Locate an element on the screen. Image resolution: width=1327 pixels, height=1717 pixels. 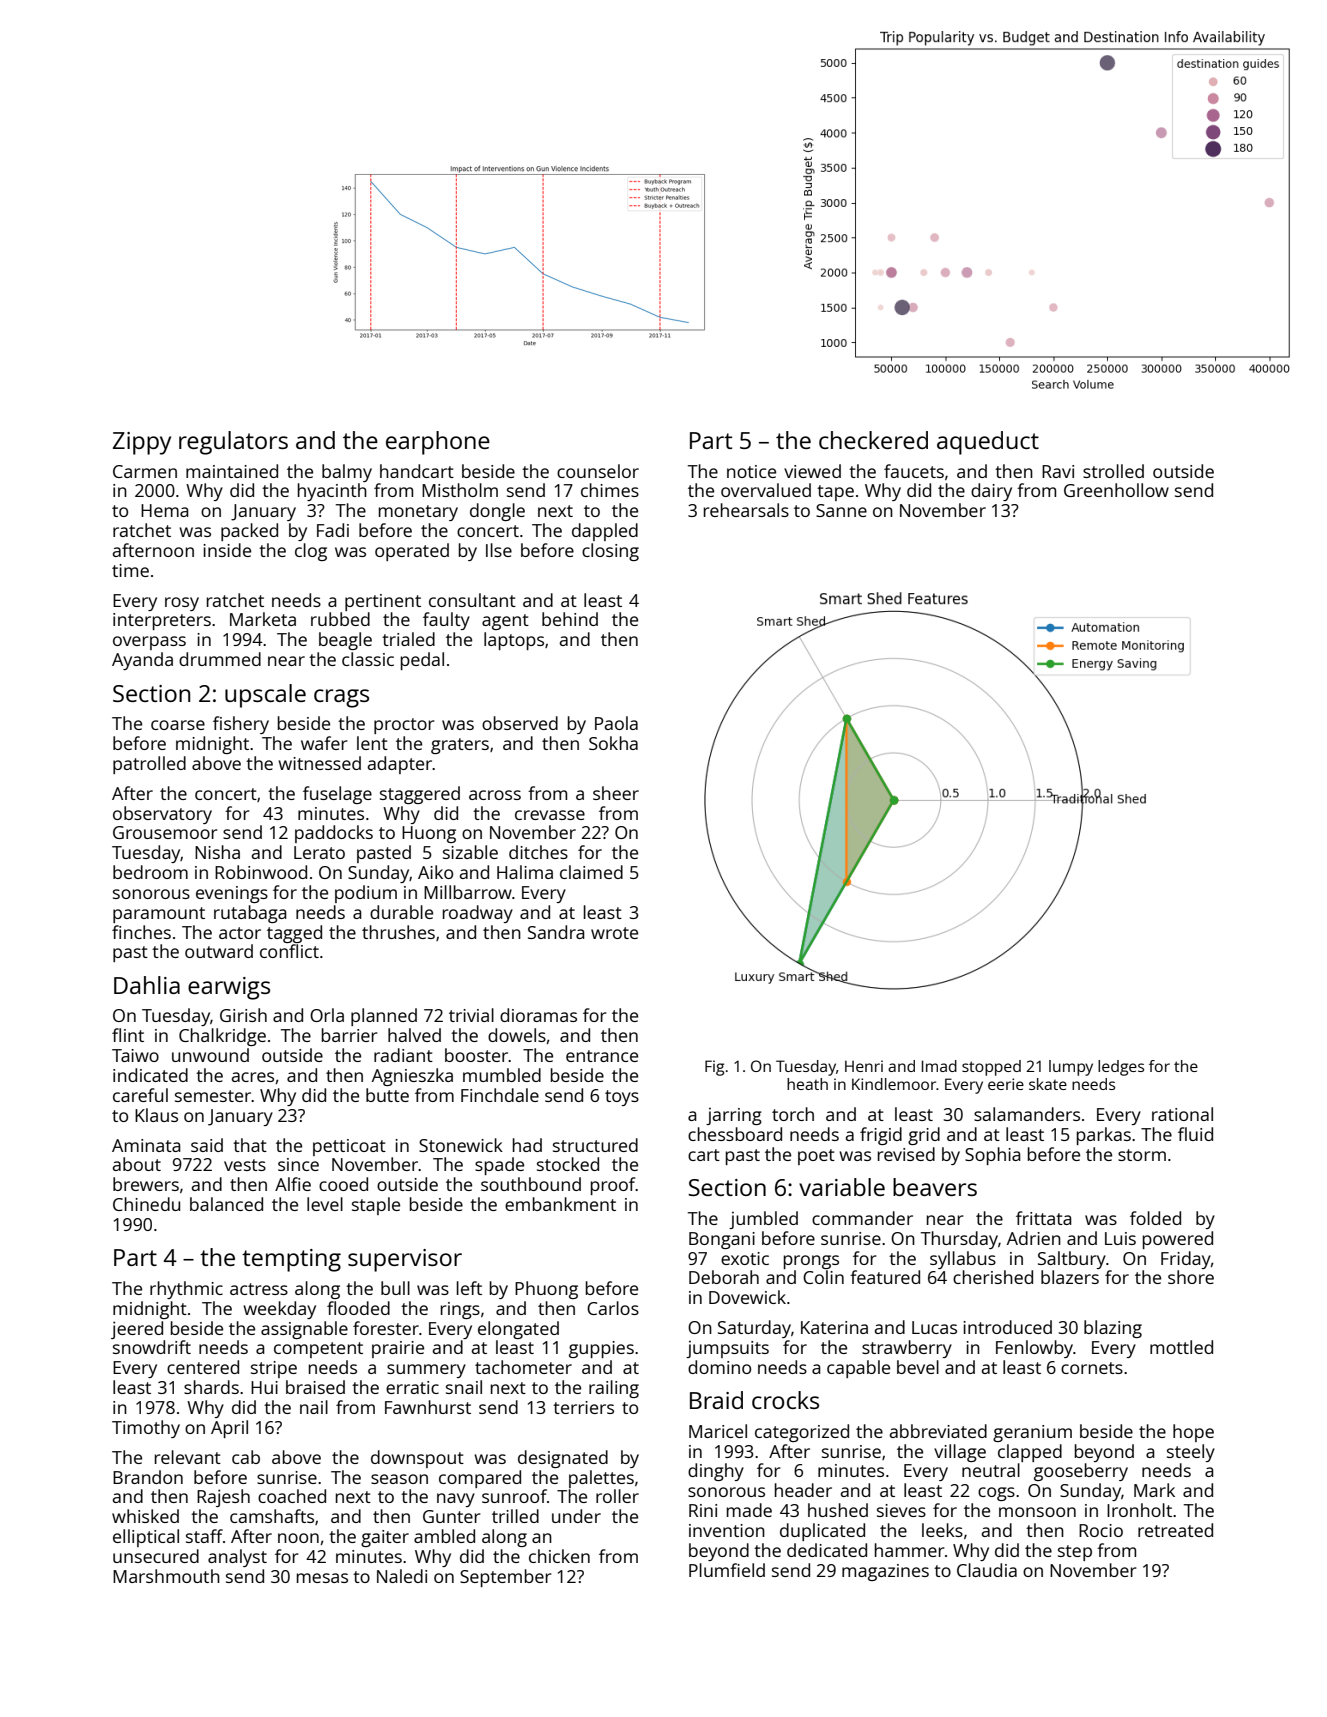
earphone is located at coordinates (438, 443).
